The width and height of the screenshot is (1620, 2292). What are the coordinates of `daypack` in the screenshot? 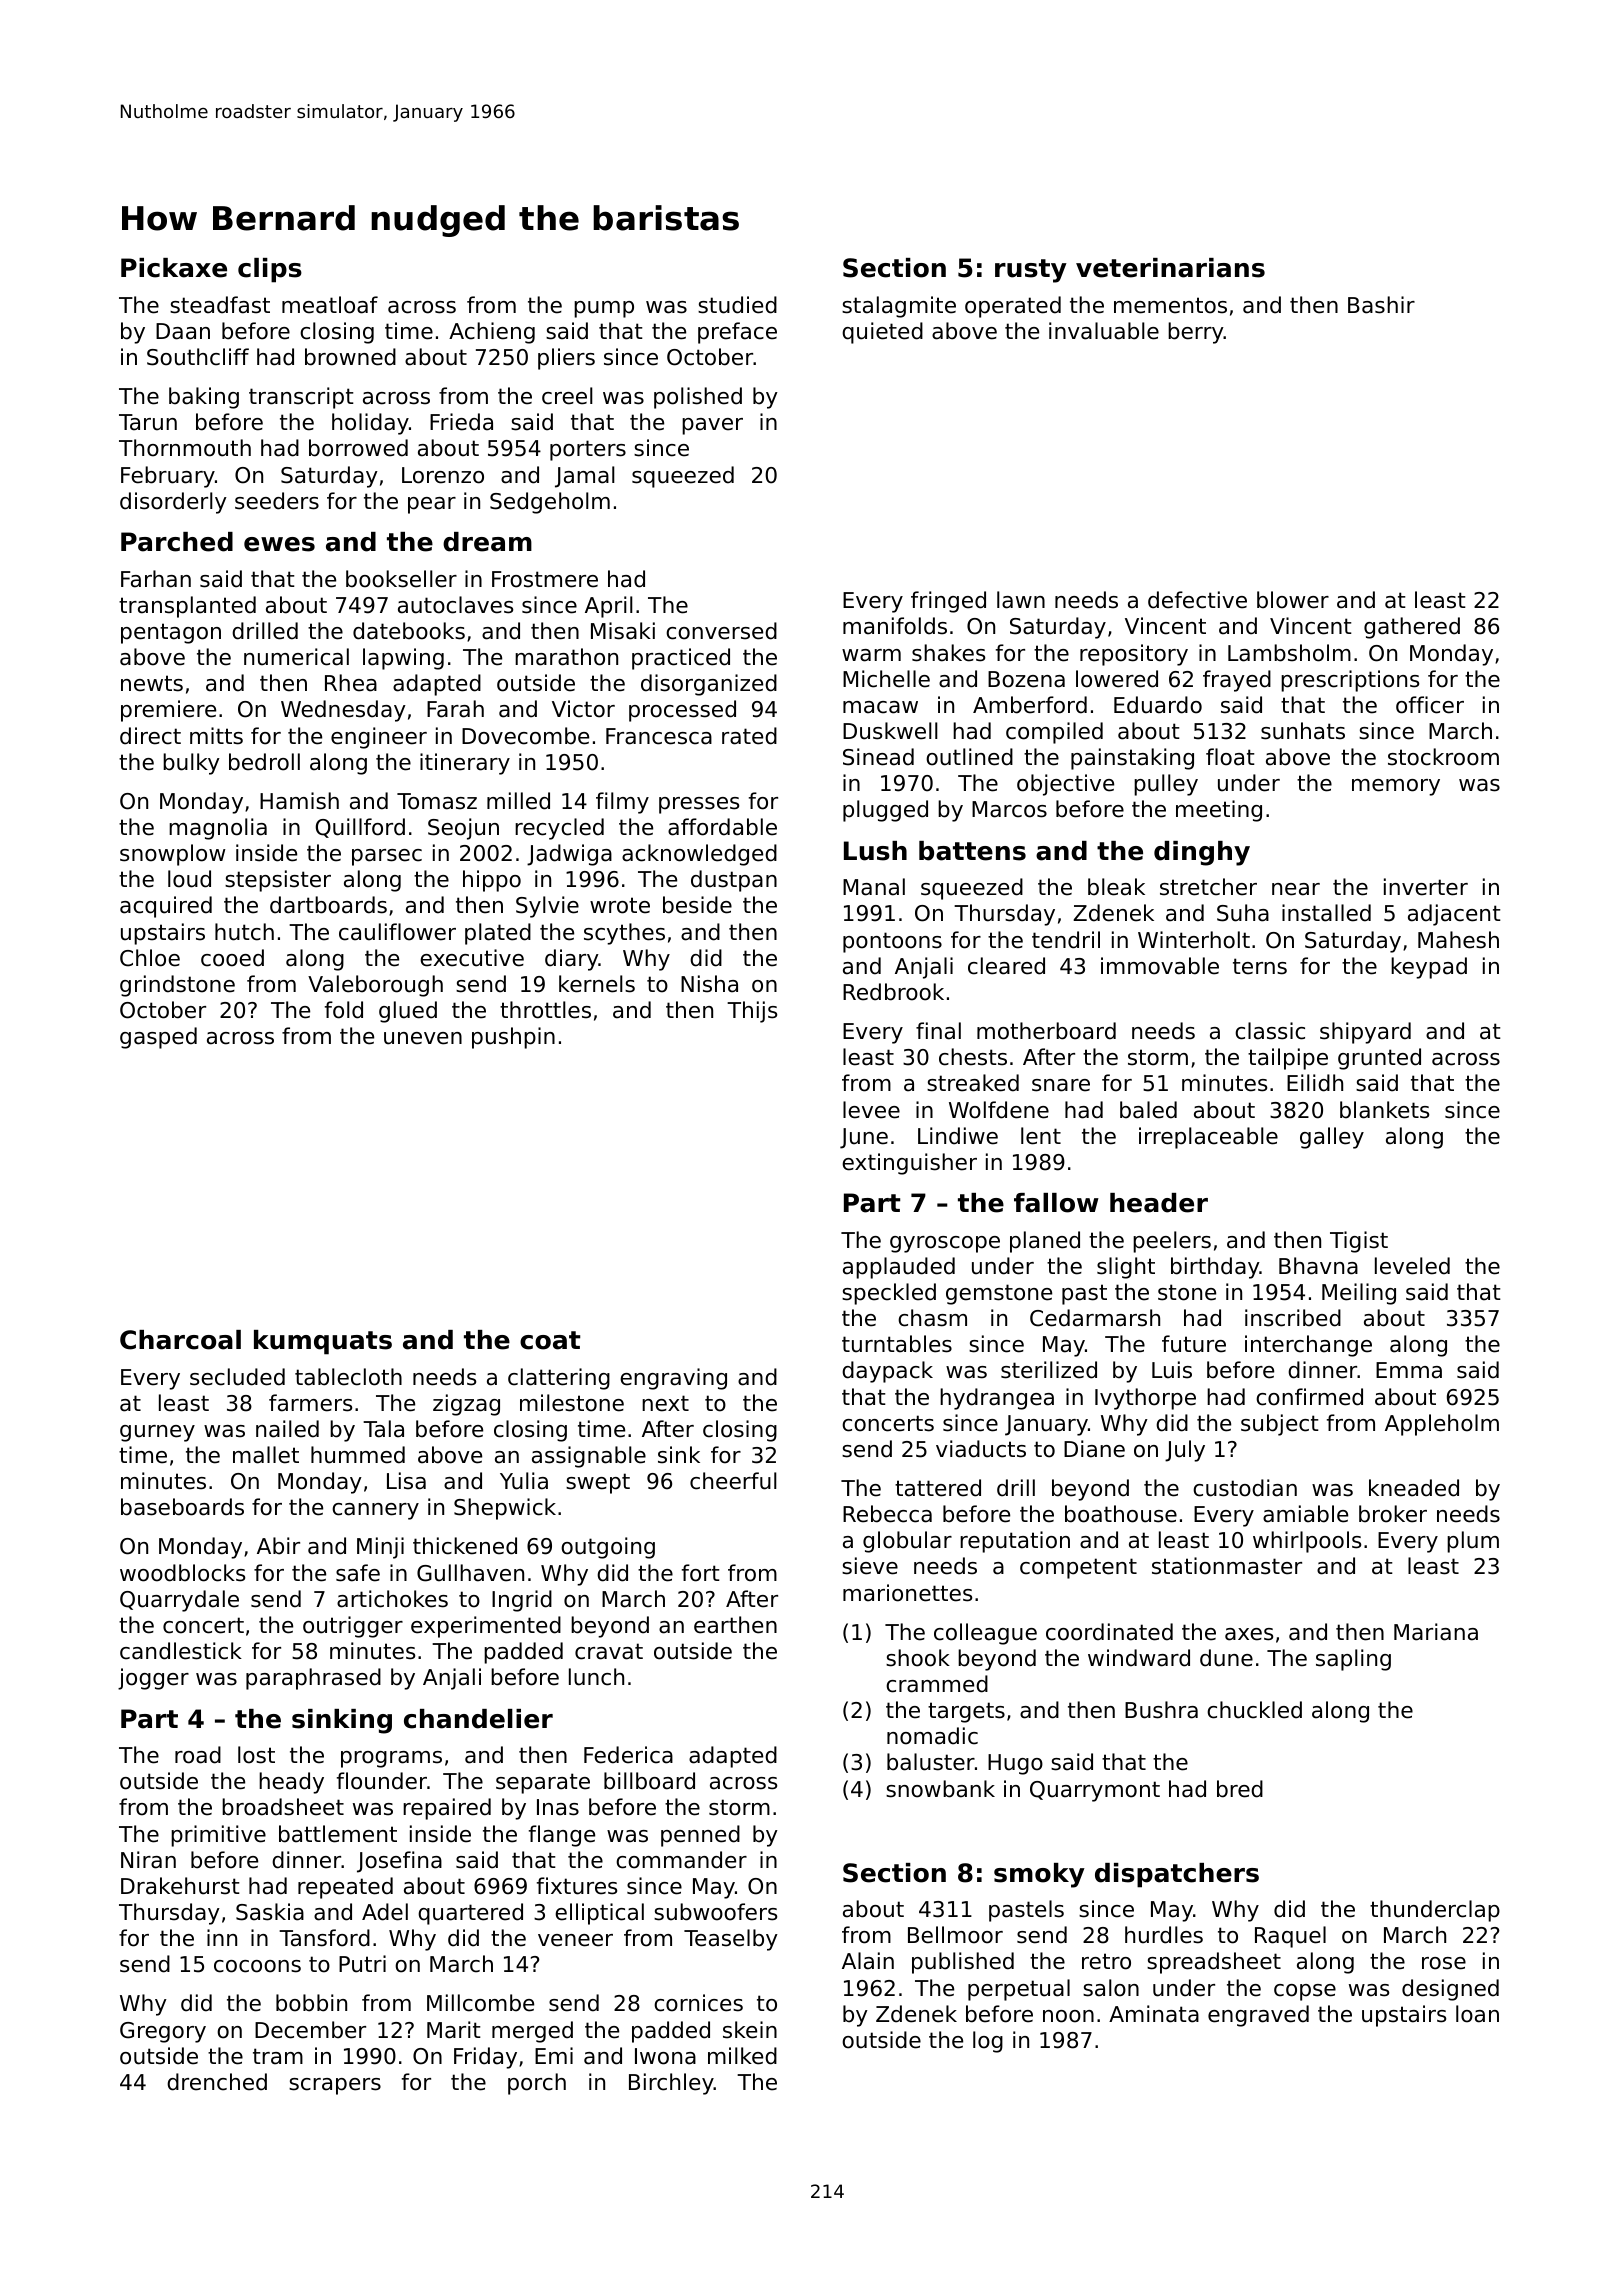 It's located at (887, 1372).
